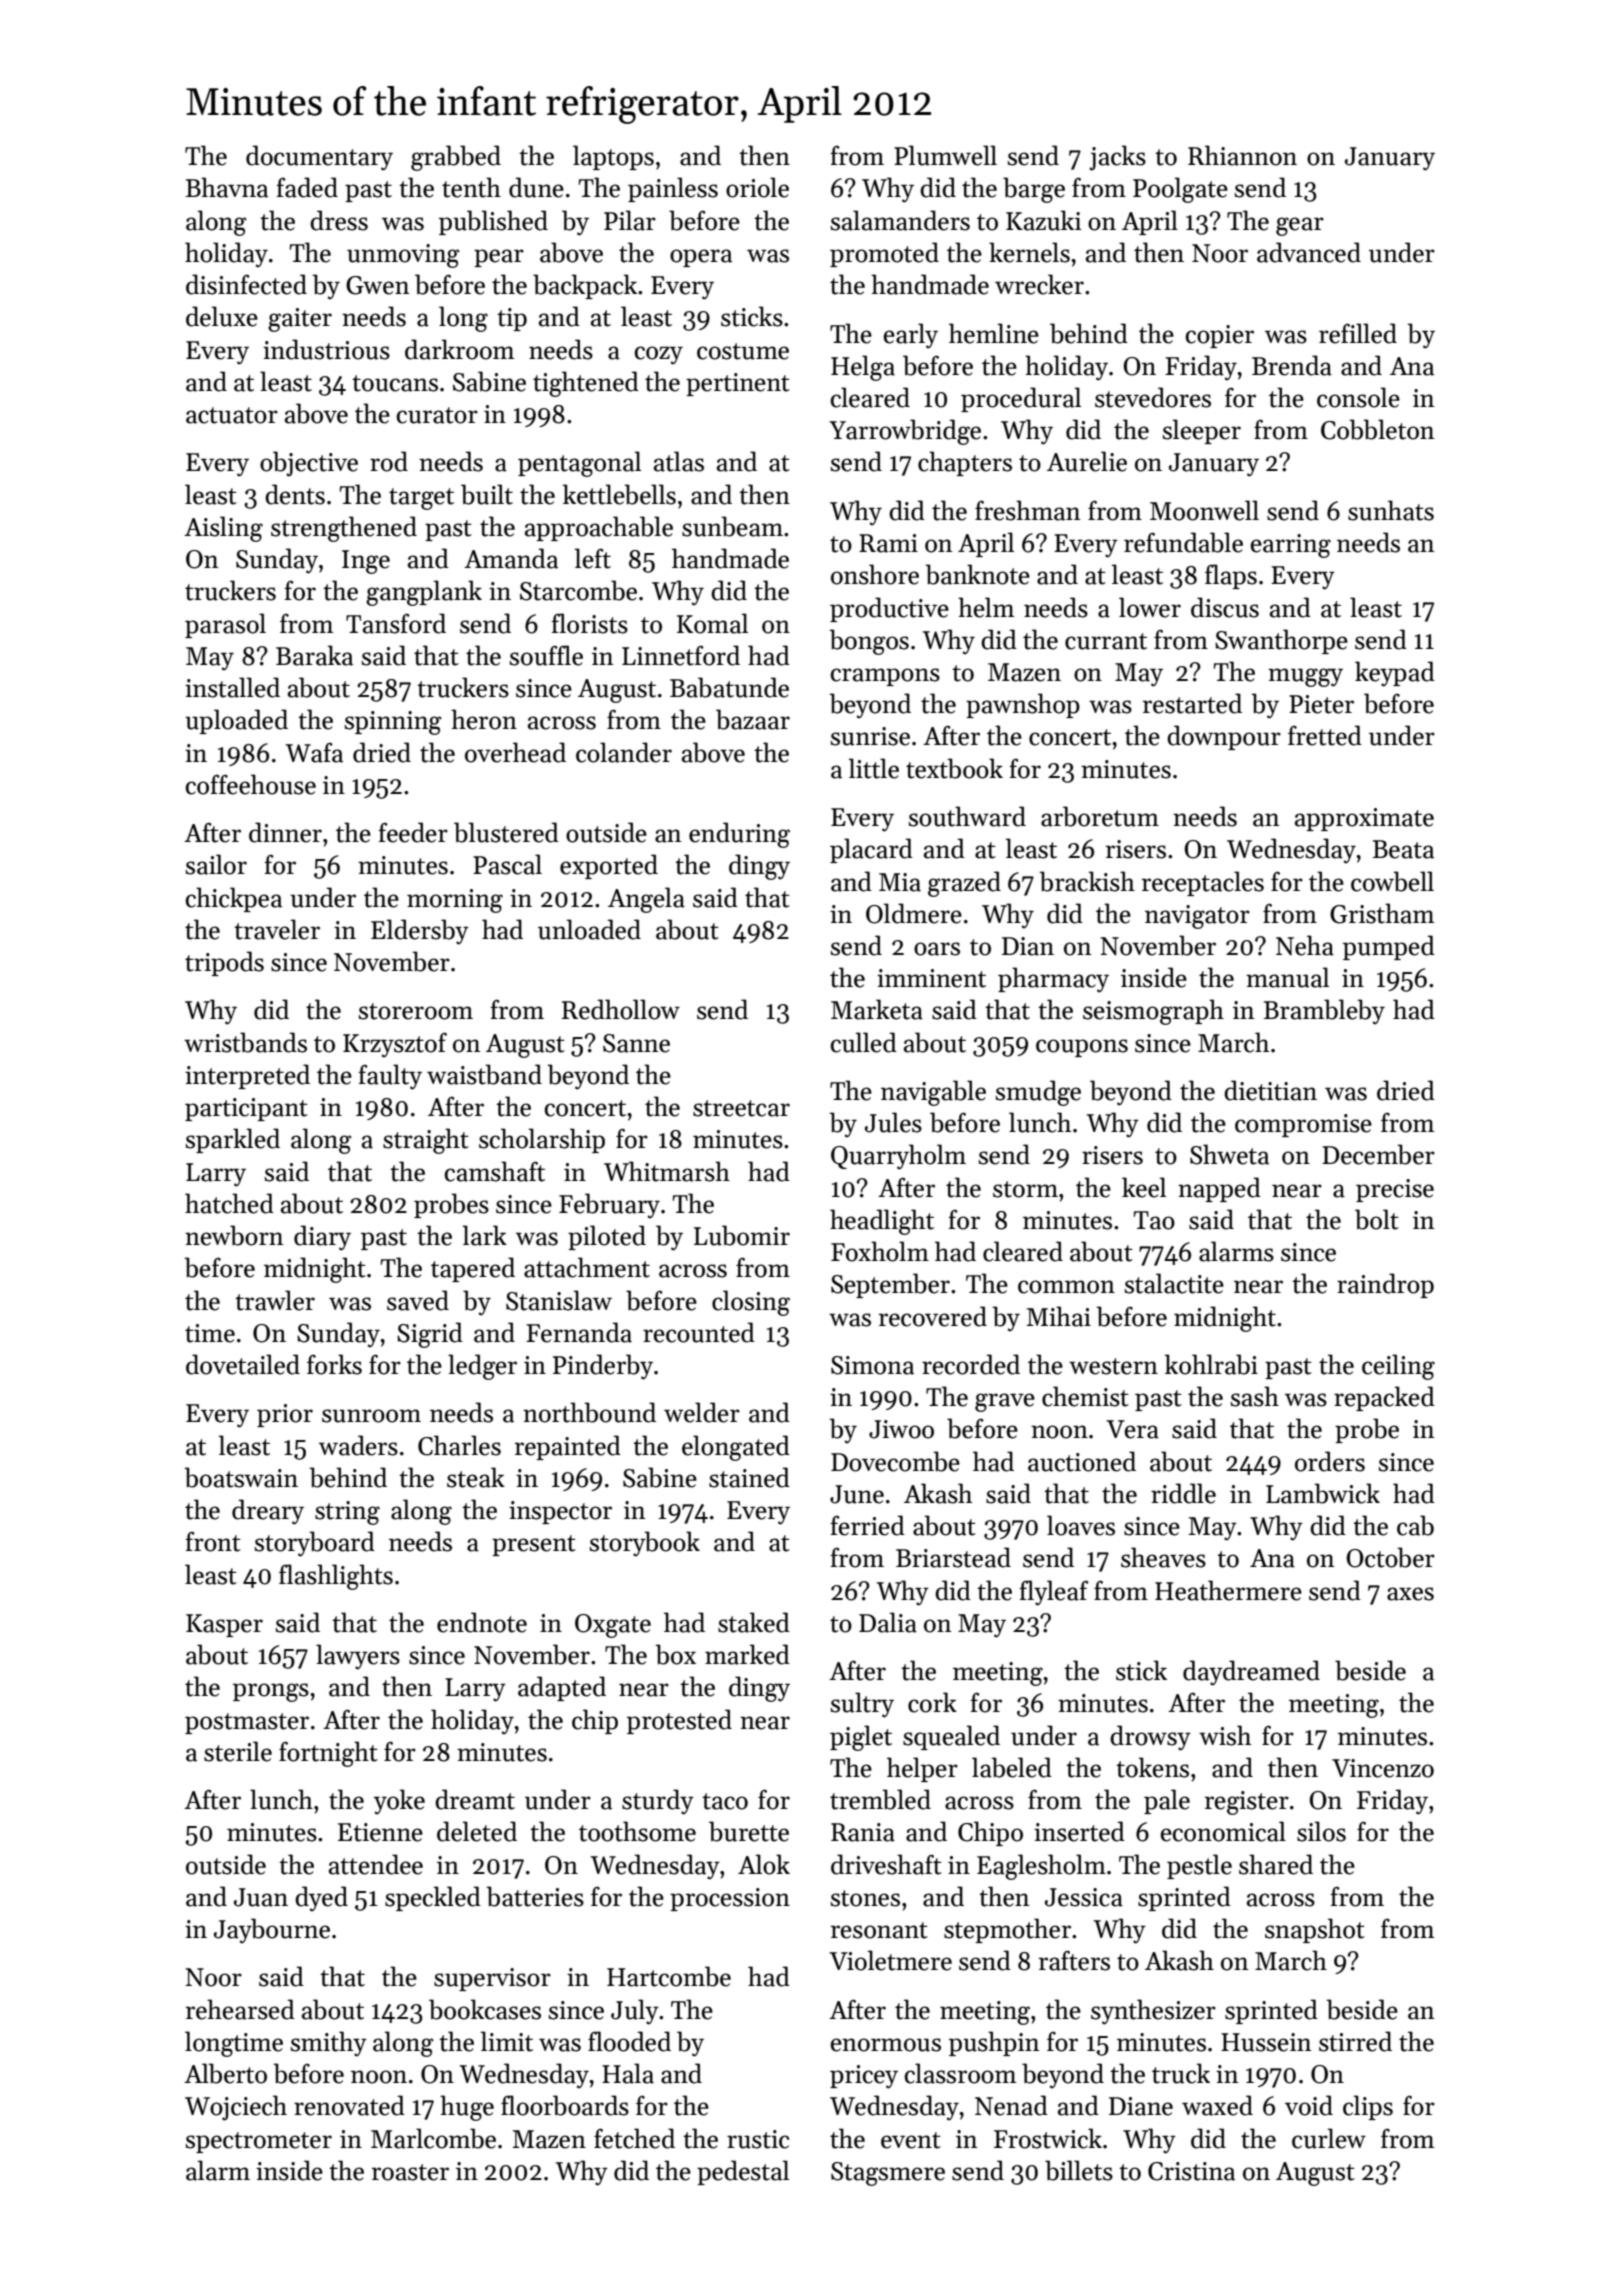 The width and height of the image is (1620, 2292). I want to click on documentary, so click(319, 158).
